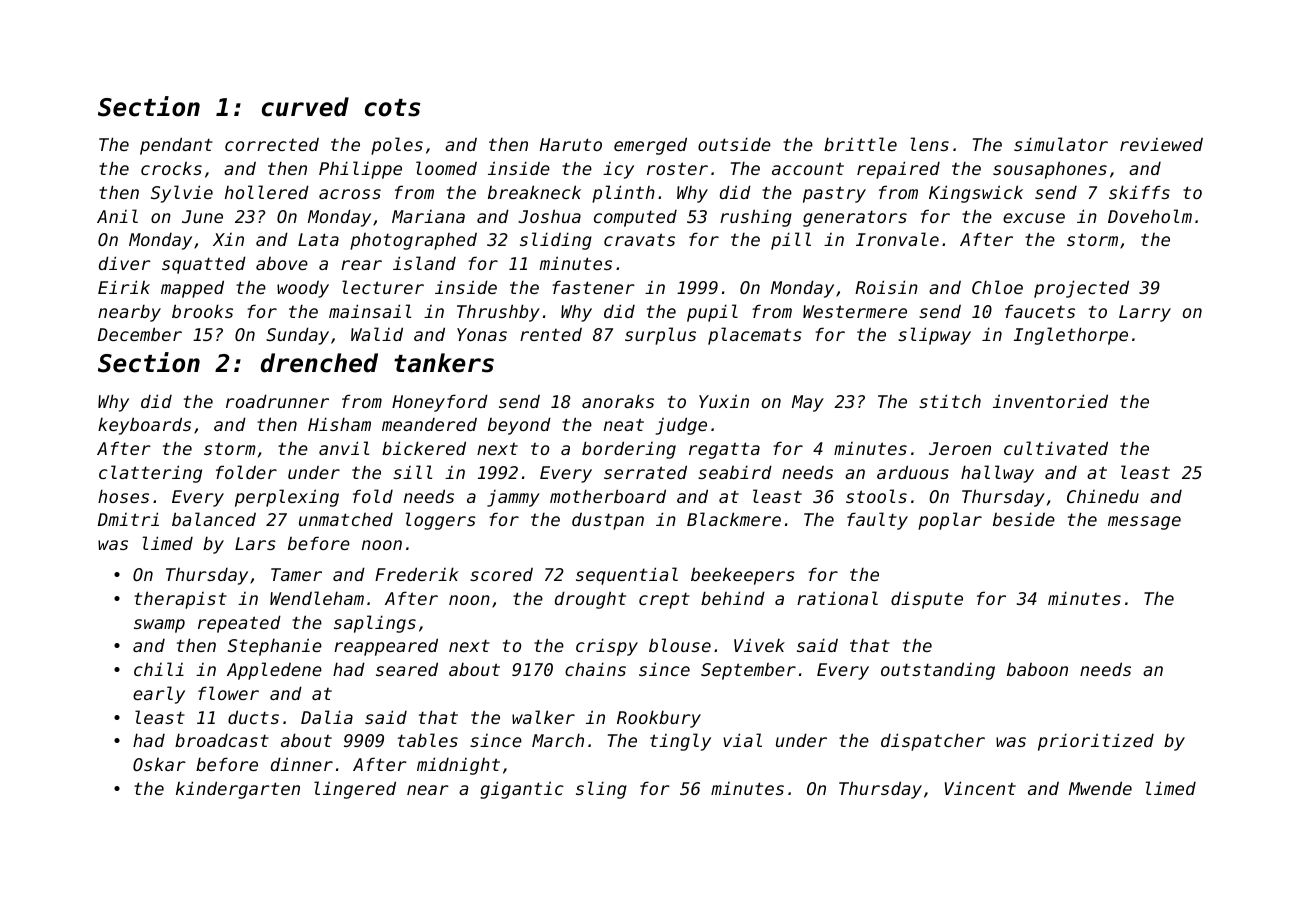  I want to click on Anil, so click(117, 216).
